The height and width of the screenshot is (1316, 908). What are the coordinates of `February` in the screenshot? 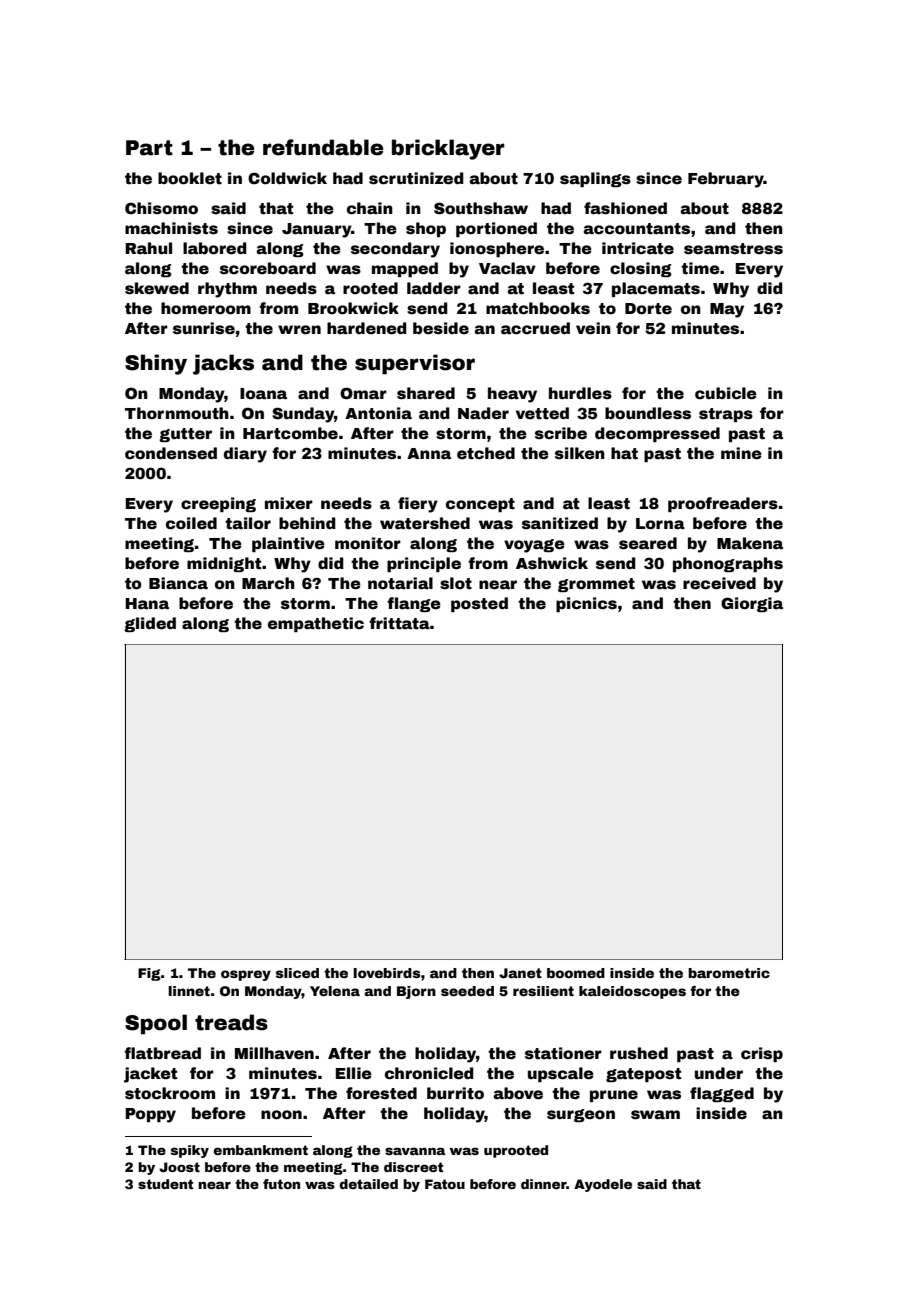 It's located at (726, 180).
